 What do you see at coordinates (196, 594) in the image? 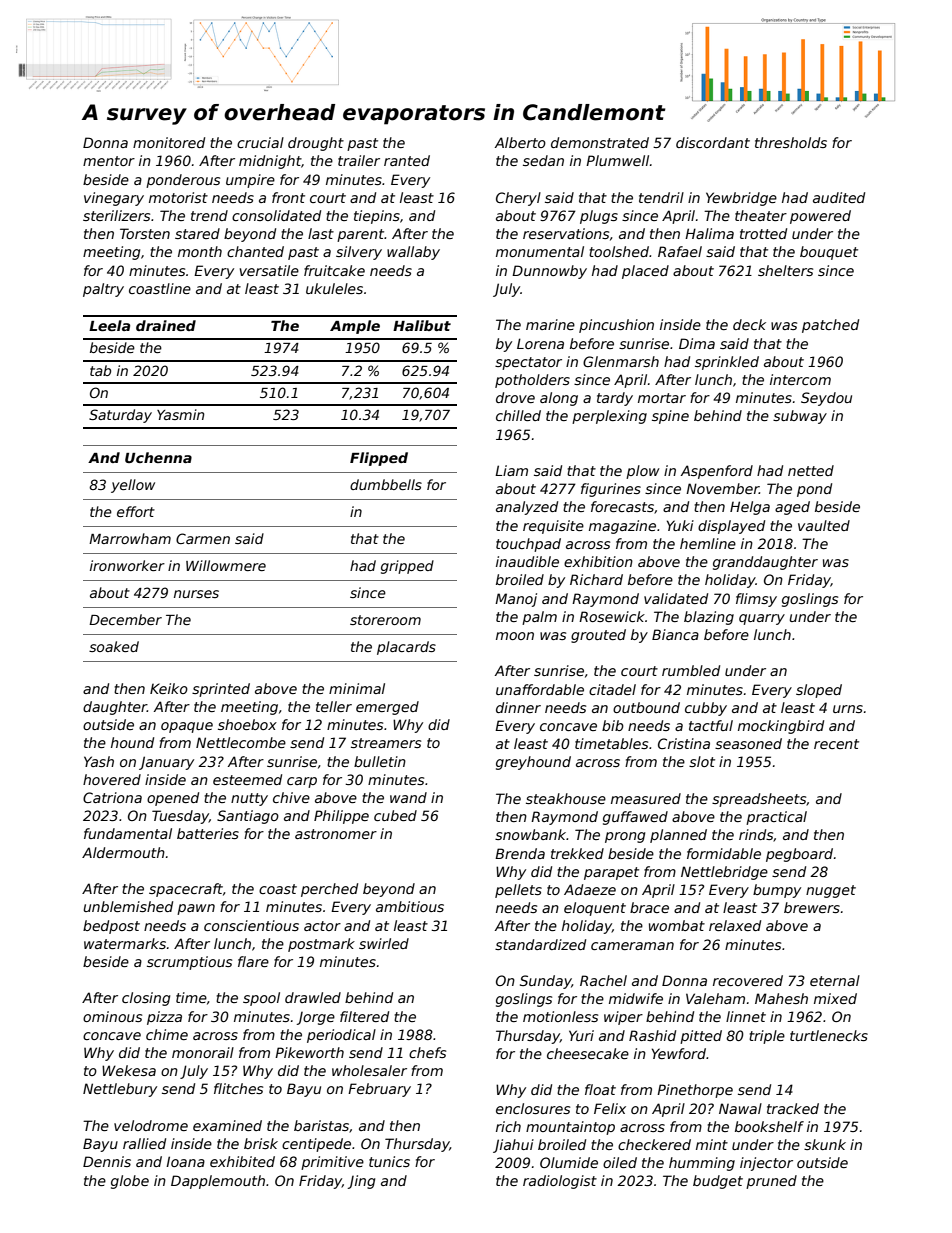
I see `nurses` at bounding box center [196, 594].
